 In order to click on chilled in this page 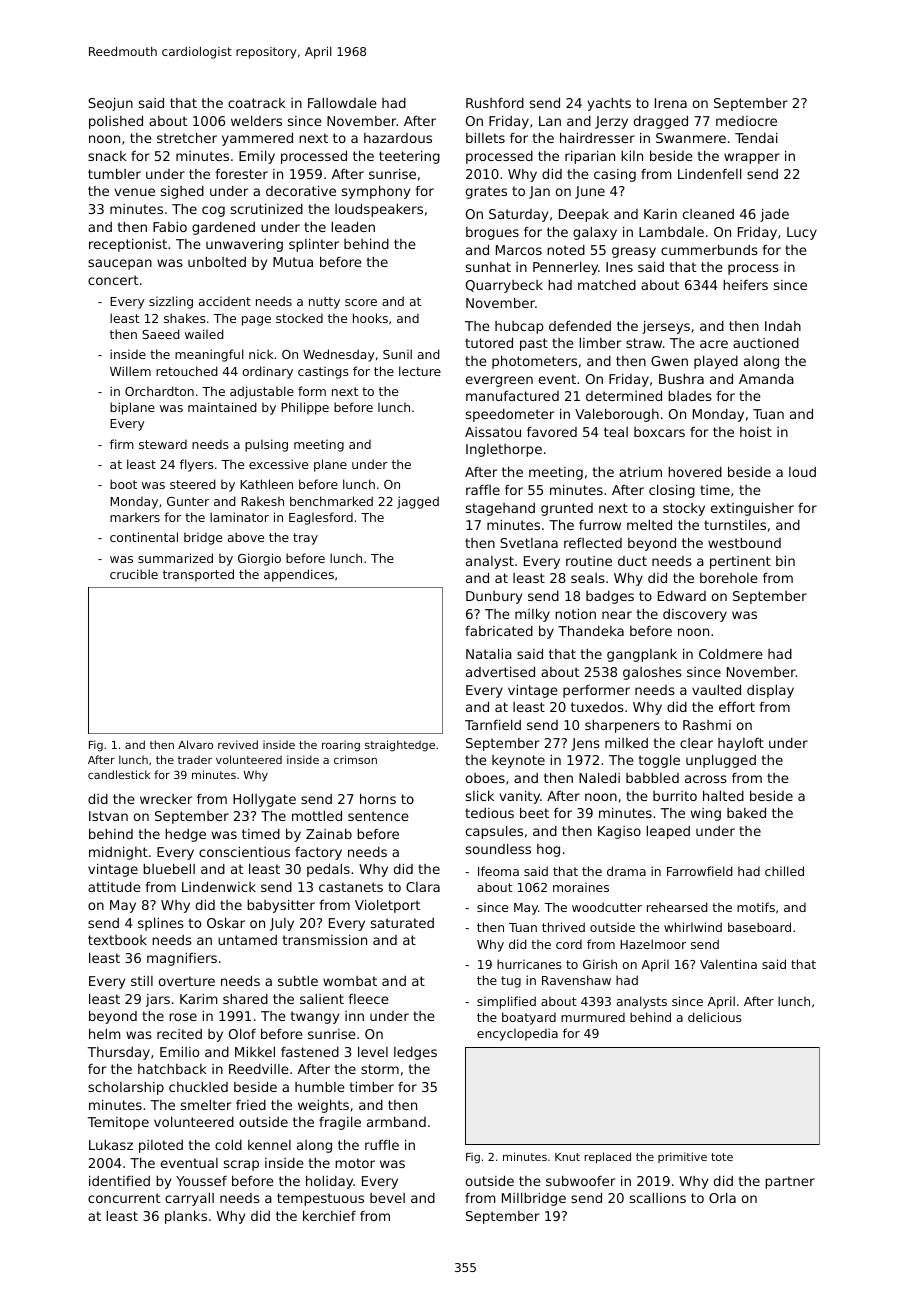, I will do `click(784, 871)`.
